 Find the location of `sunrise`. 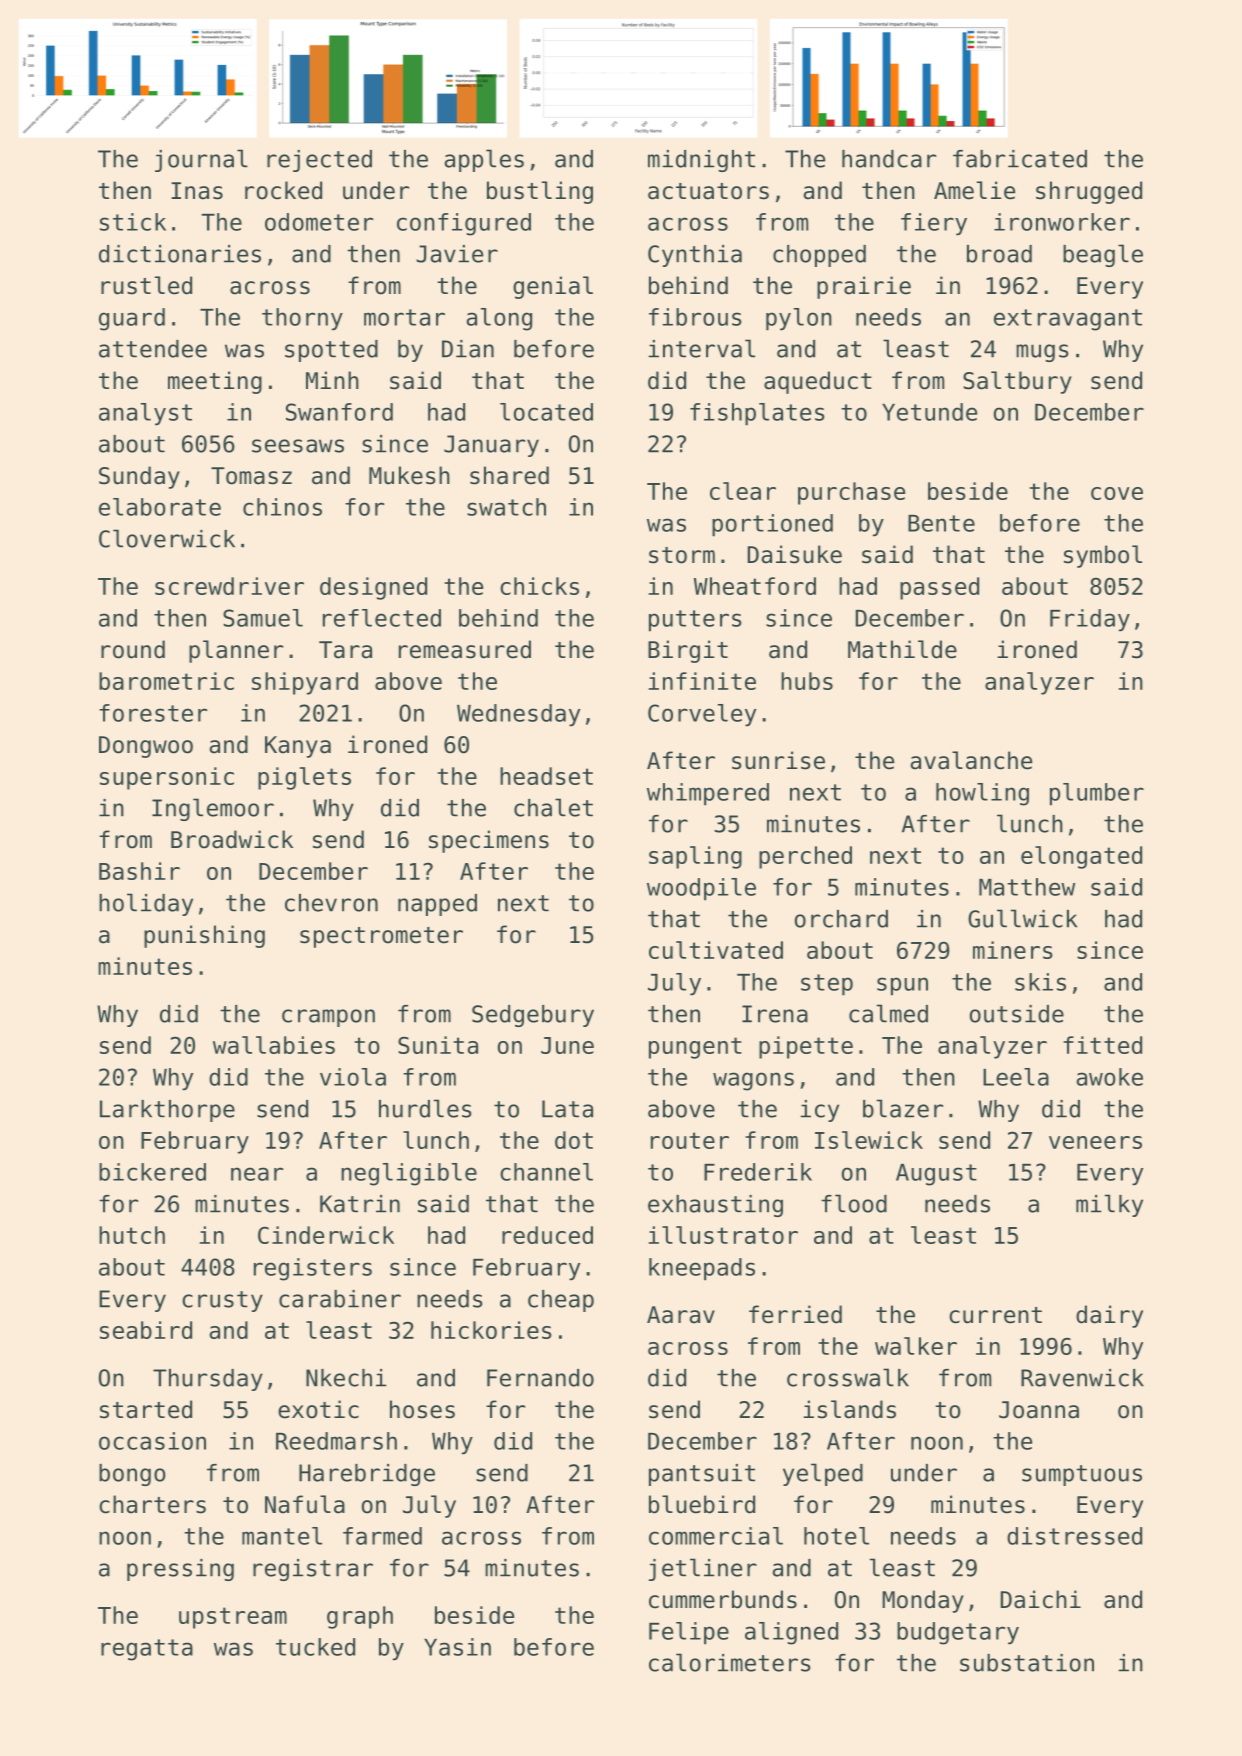

sunrise is located at coordinates (778, 760).
